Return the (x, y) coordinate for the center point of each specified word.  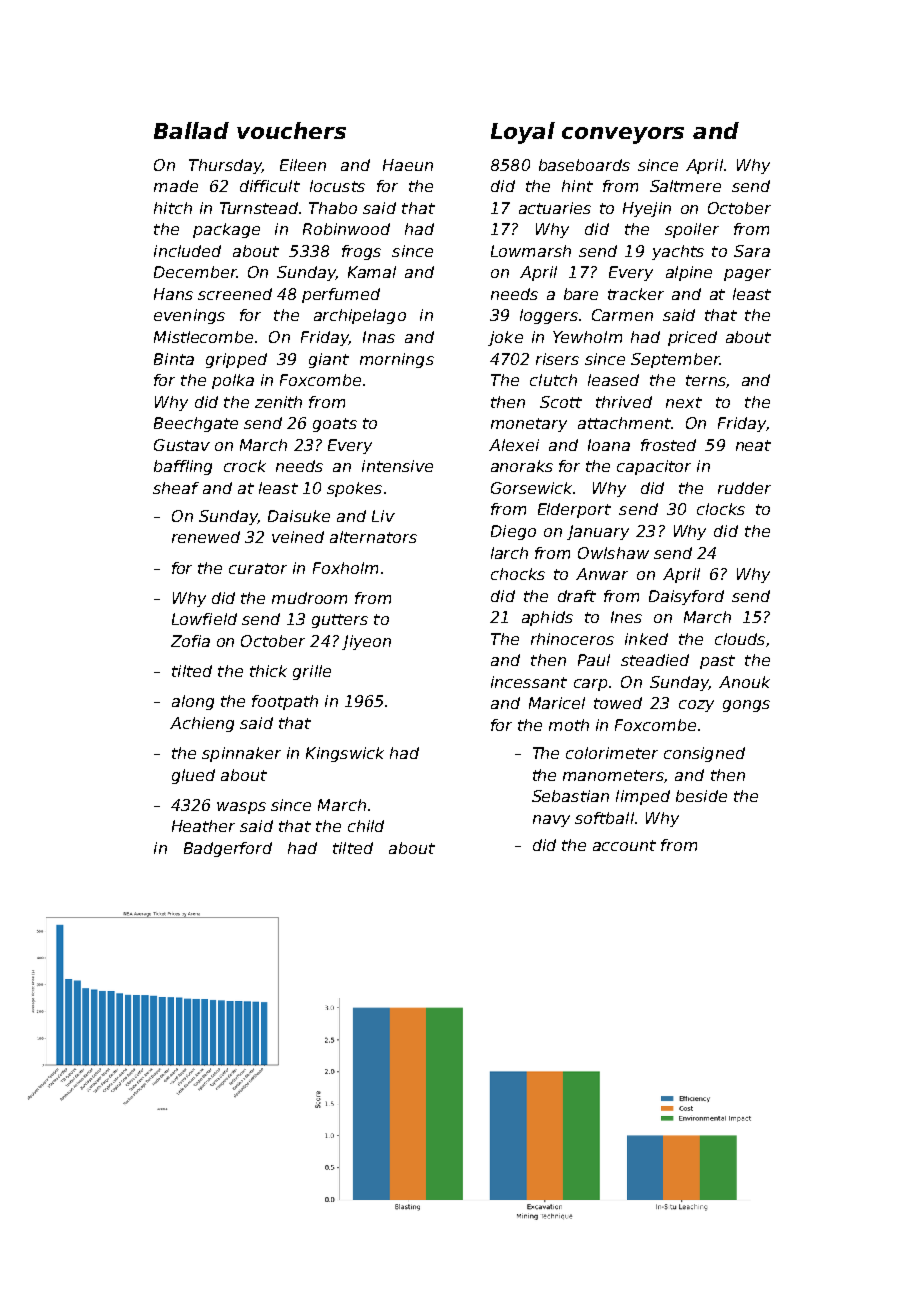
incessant (529, 682)
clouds (740, 639)
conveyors (623, 135)
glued (193, 776)
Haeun (408, 165)
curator (258, 568)
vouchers (291, 130)
